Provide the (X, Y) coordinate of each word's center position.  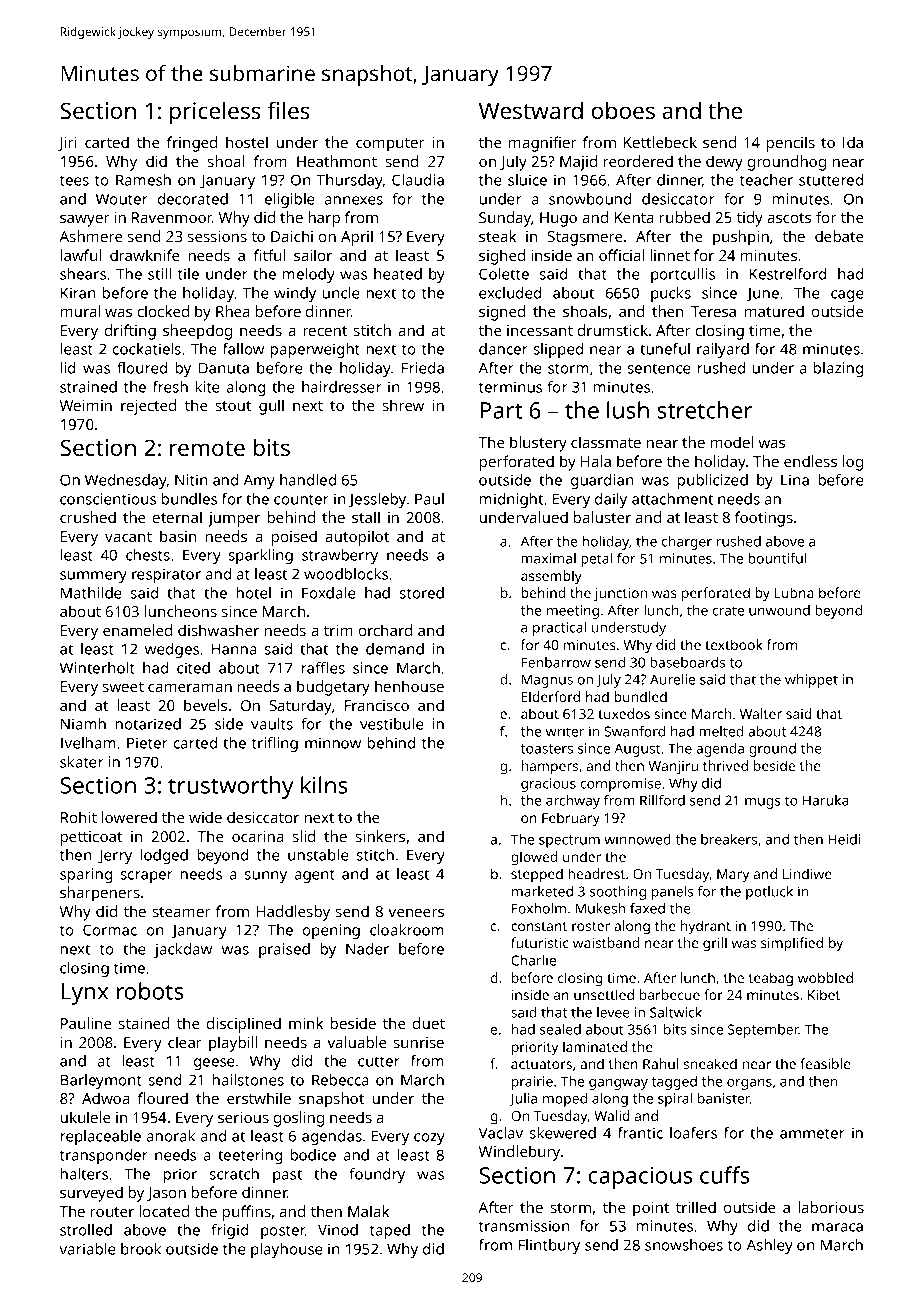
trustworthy (231, 787)
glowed (534, 858)
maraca (837, 1227)
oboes (623, 110)
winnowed (637, 839)
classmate (606, 442)
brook (141, 1249)
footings (764, 519)
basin (178, 536)
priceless (215, 113)
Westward (531, 110)
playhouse (286, 1250)
